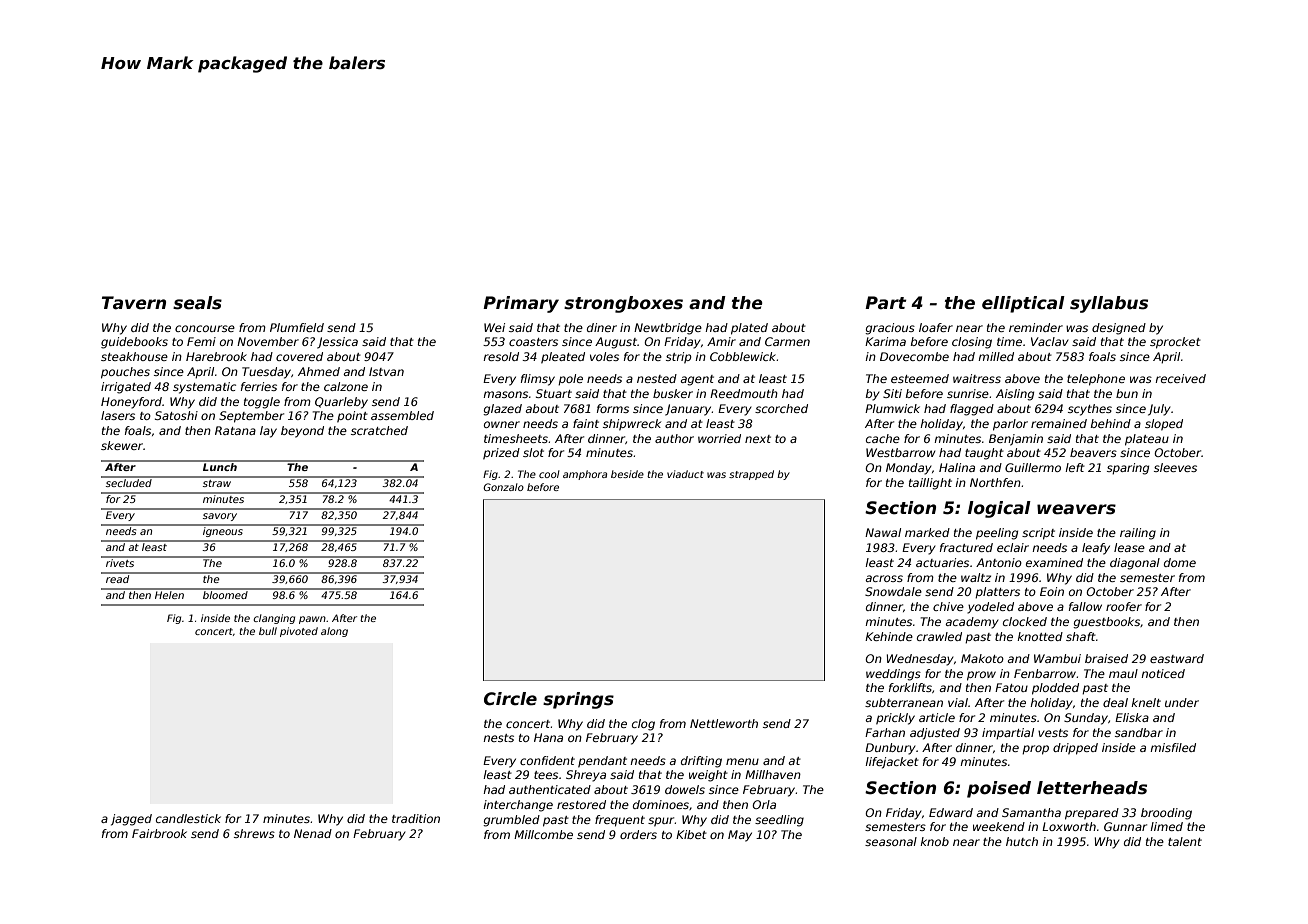  What do you see at coordinates (749, 329) in the image?
I see `plated` at bounding box center [749, 329].
